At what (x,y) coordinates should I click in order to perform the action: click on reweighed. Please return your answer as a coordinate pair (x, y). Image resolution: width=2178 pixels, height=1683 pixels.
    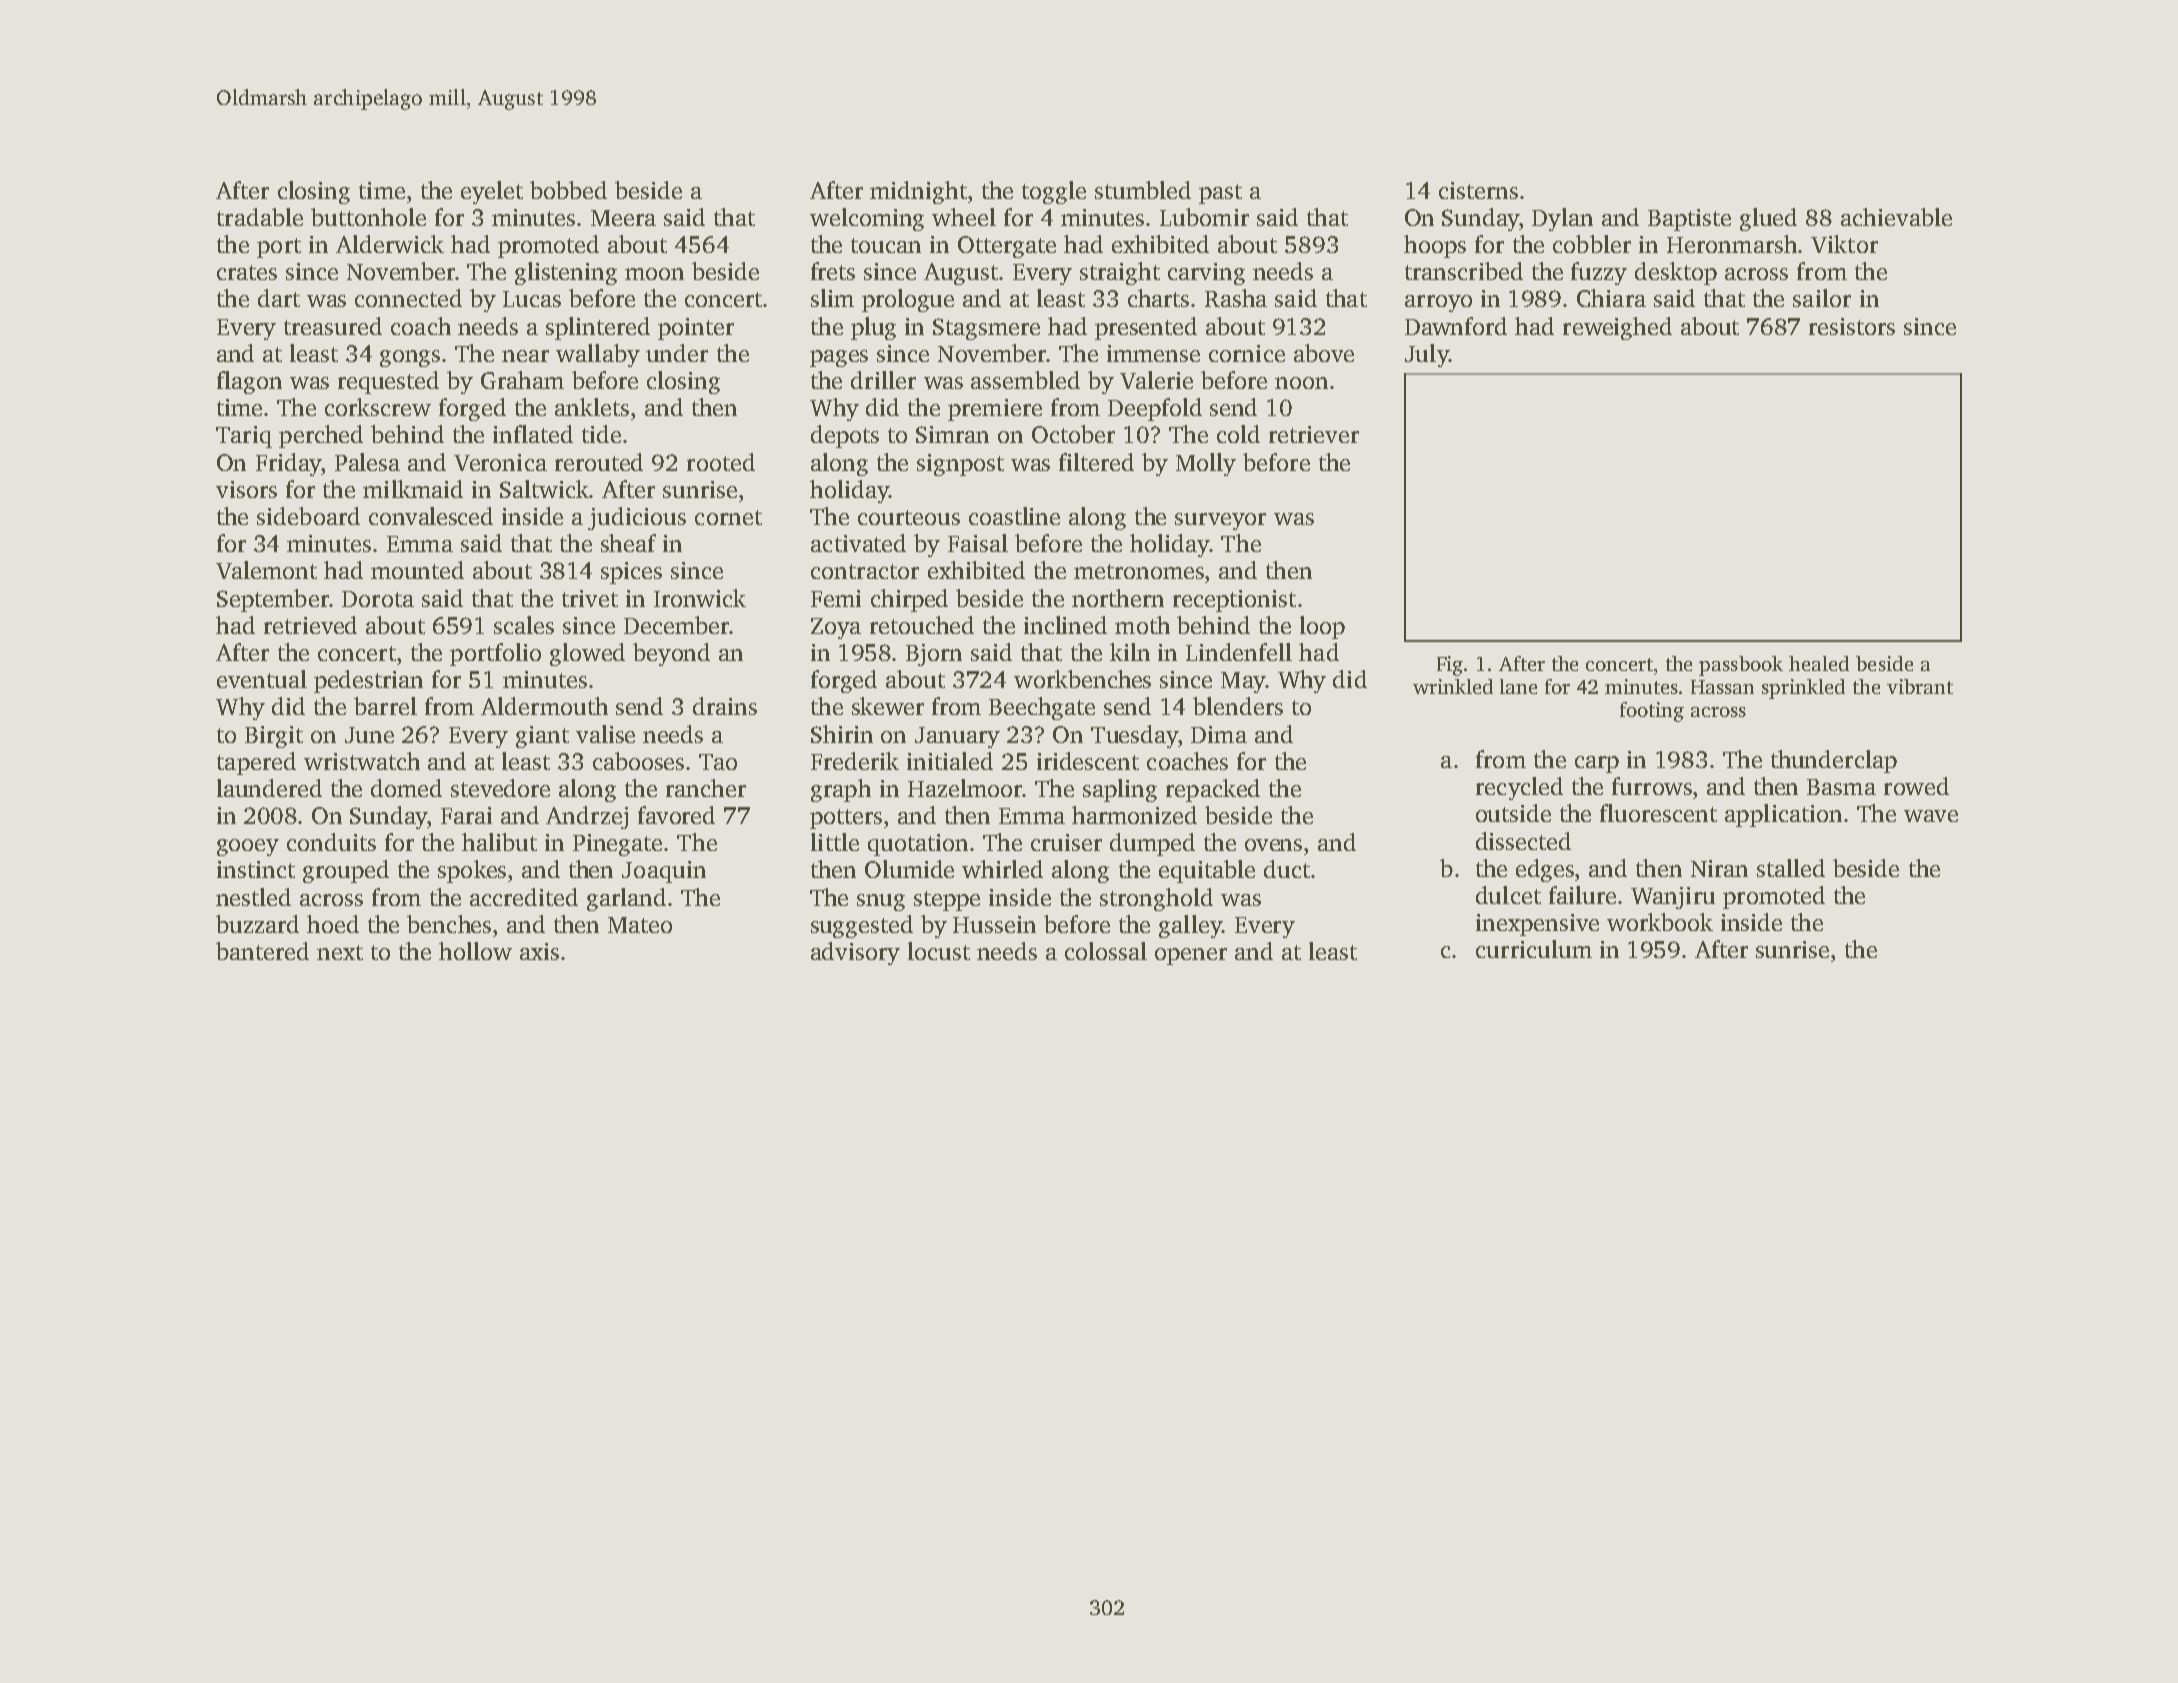
    Looking at the image, I should click on (1617, 328).
